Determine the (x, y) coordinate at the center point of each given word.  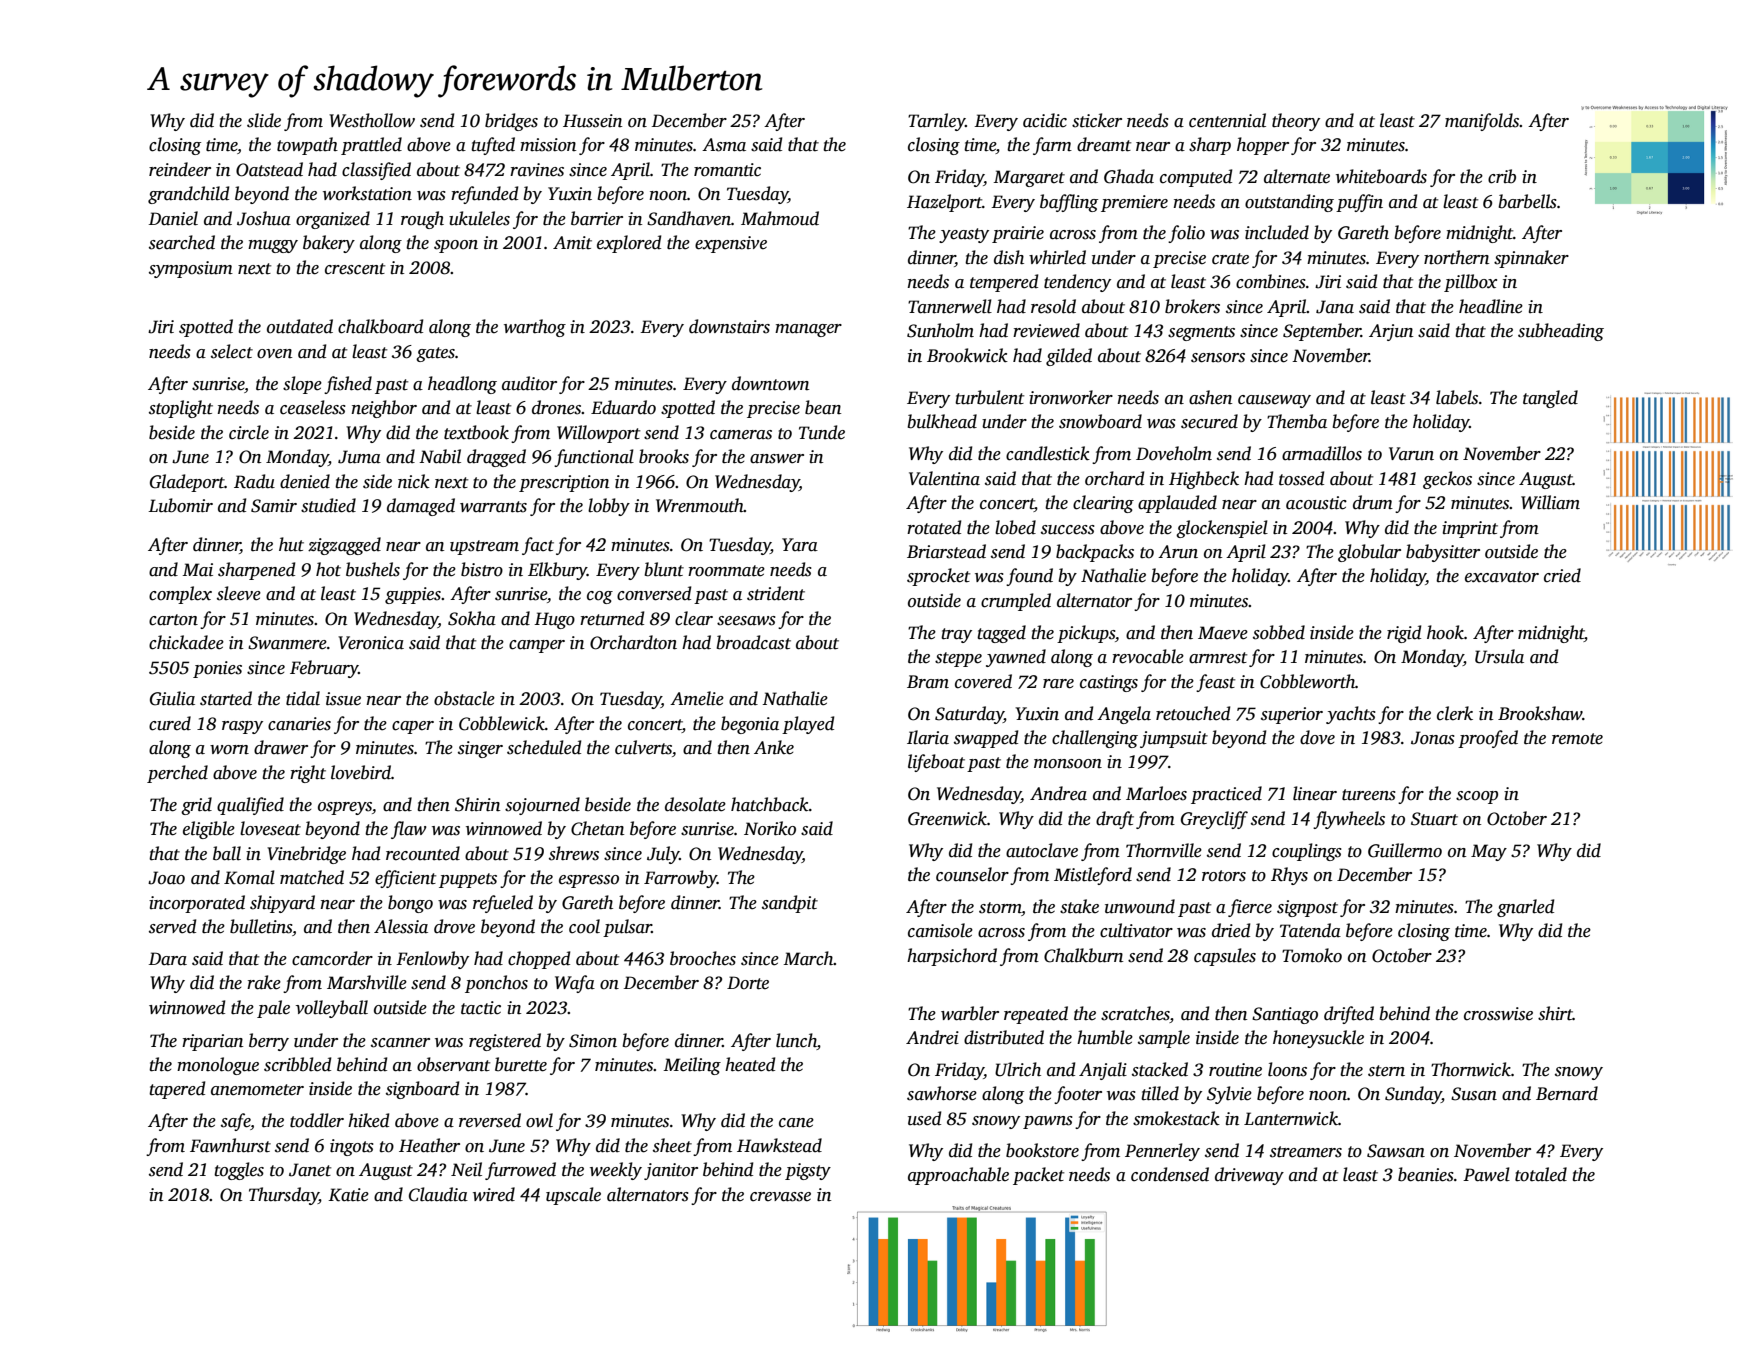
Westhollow (372, 120)
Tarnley (936, 122)
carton (173, 620)
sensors (1218, 358)
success (1068, 530)
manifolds (1482, 122)
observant (453, 1064)
